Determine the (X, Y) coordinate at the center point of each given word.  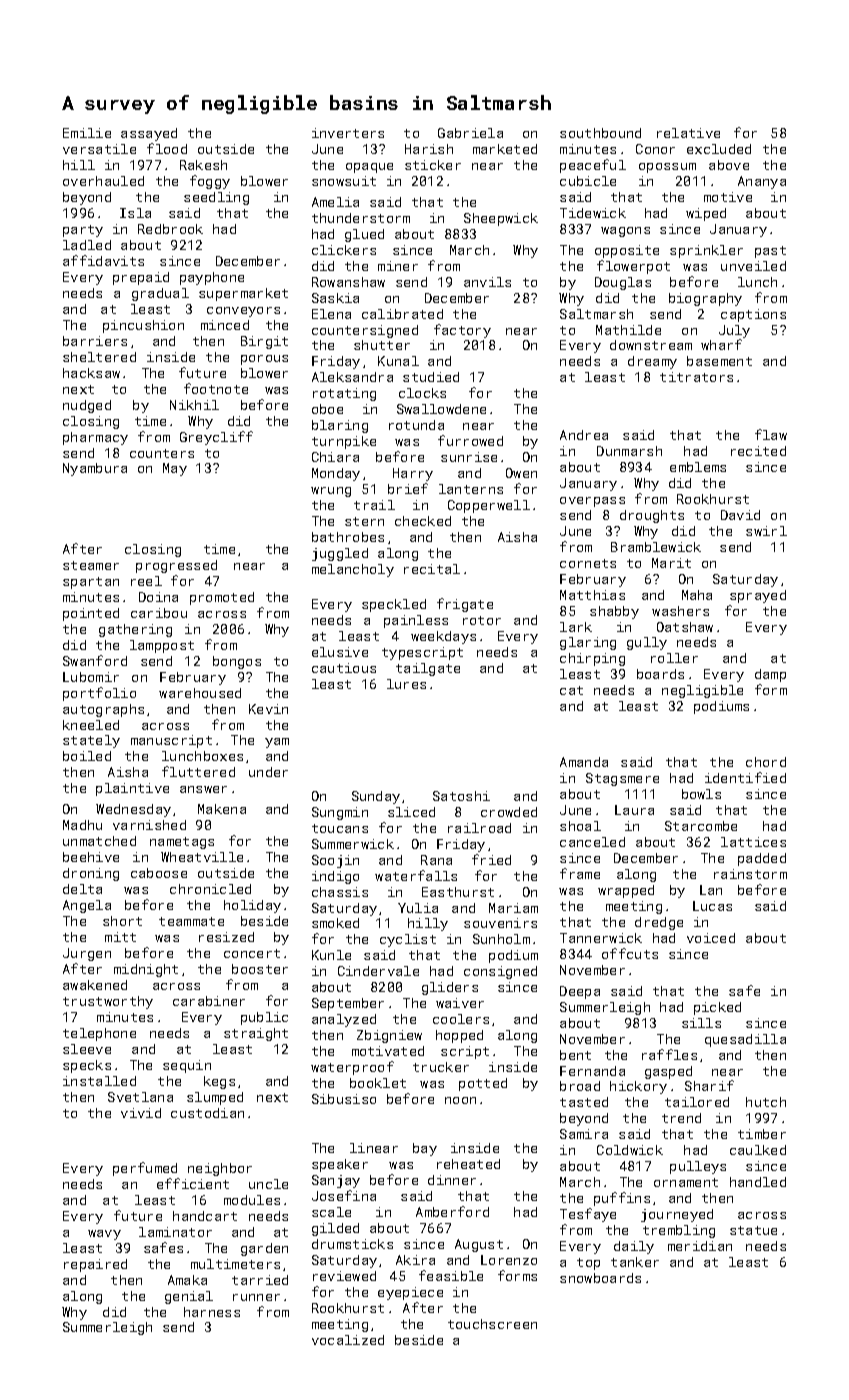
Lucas (712, 906)
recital (432, 569)
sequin (187, 1066)
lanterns (471, 489)
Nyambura (95, 469)
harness (212, 1312)
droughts (652, 516)
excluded (719, 149)
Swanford (95, 660)
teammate (191, 921)
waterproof (352, 1068)
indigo (335, 877)
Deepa (580, 992)
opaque (369, 168)
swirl (766, 531)
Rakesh (203, 165)
